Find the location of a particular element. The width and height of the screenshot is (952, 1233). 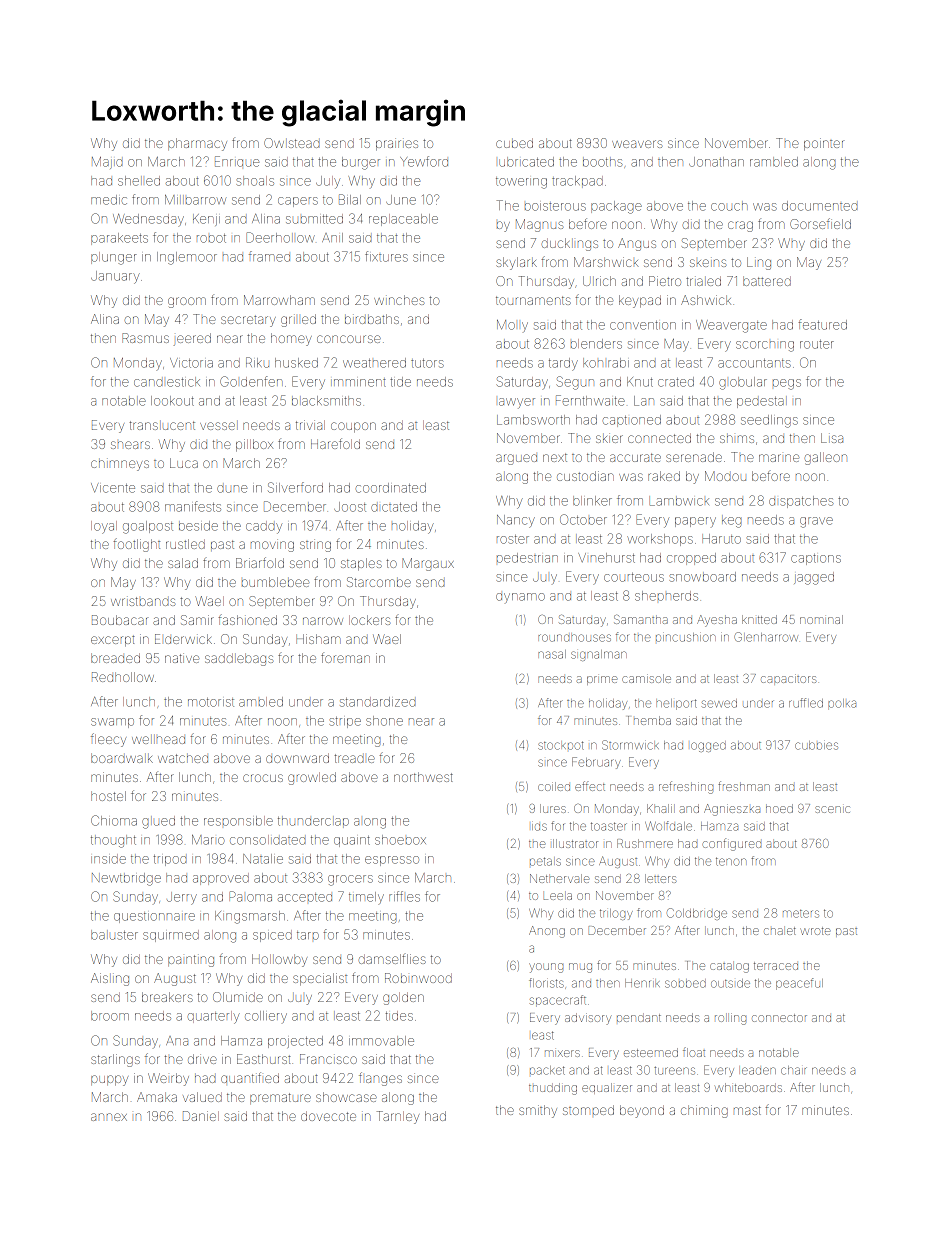

lookout is located at coordinates (172, 401).
